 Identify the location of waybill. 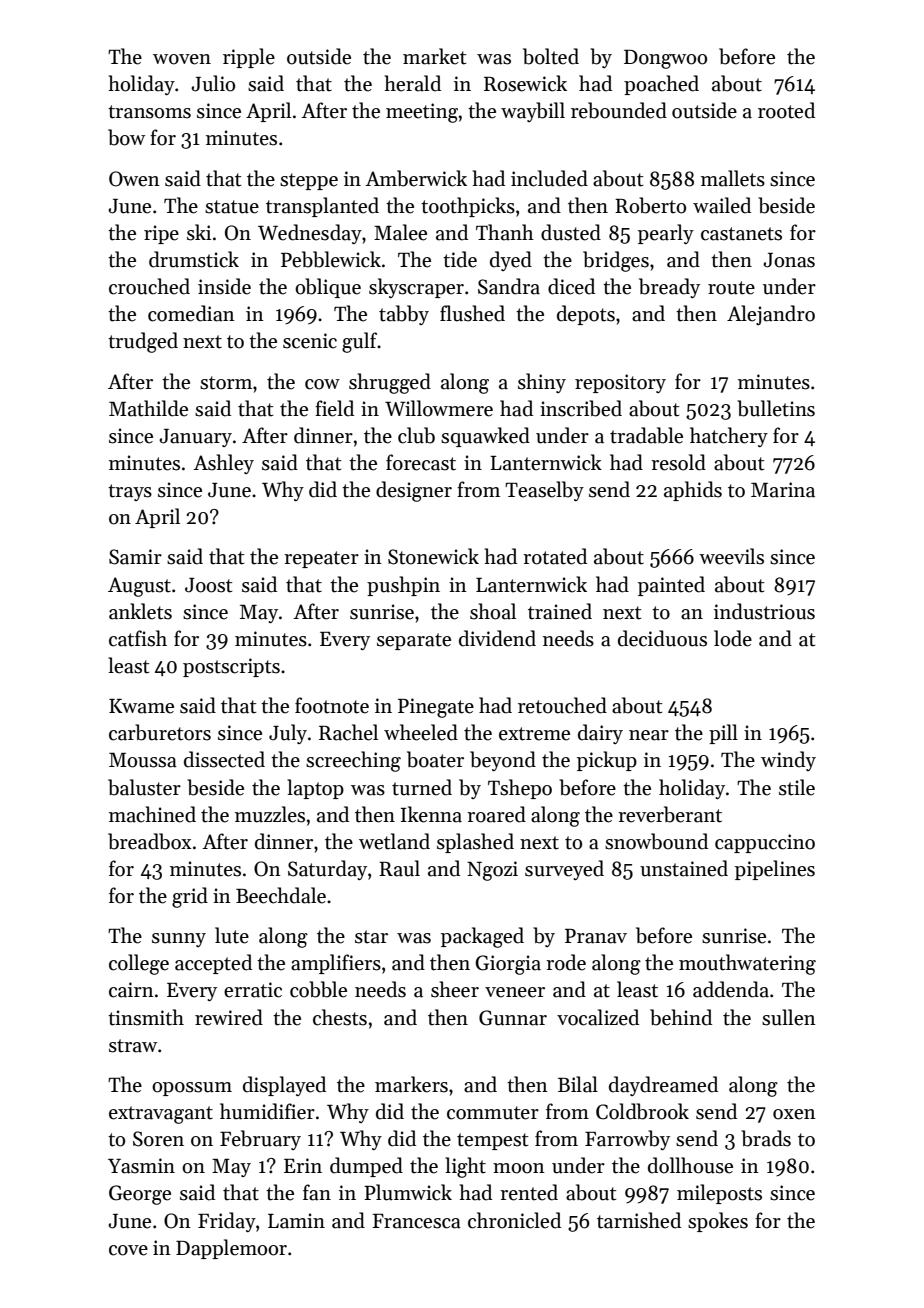
(533, 112).
